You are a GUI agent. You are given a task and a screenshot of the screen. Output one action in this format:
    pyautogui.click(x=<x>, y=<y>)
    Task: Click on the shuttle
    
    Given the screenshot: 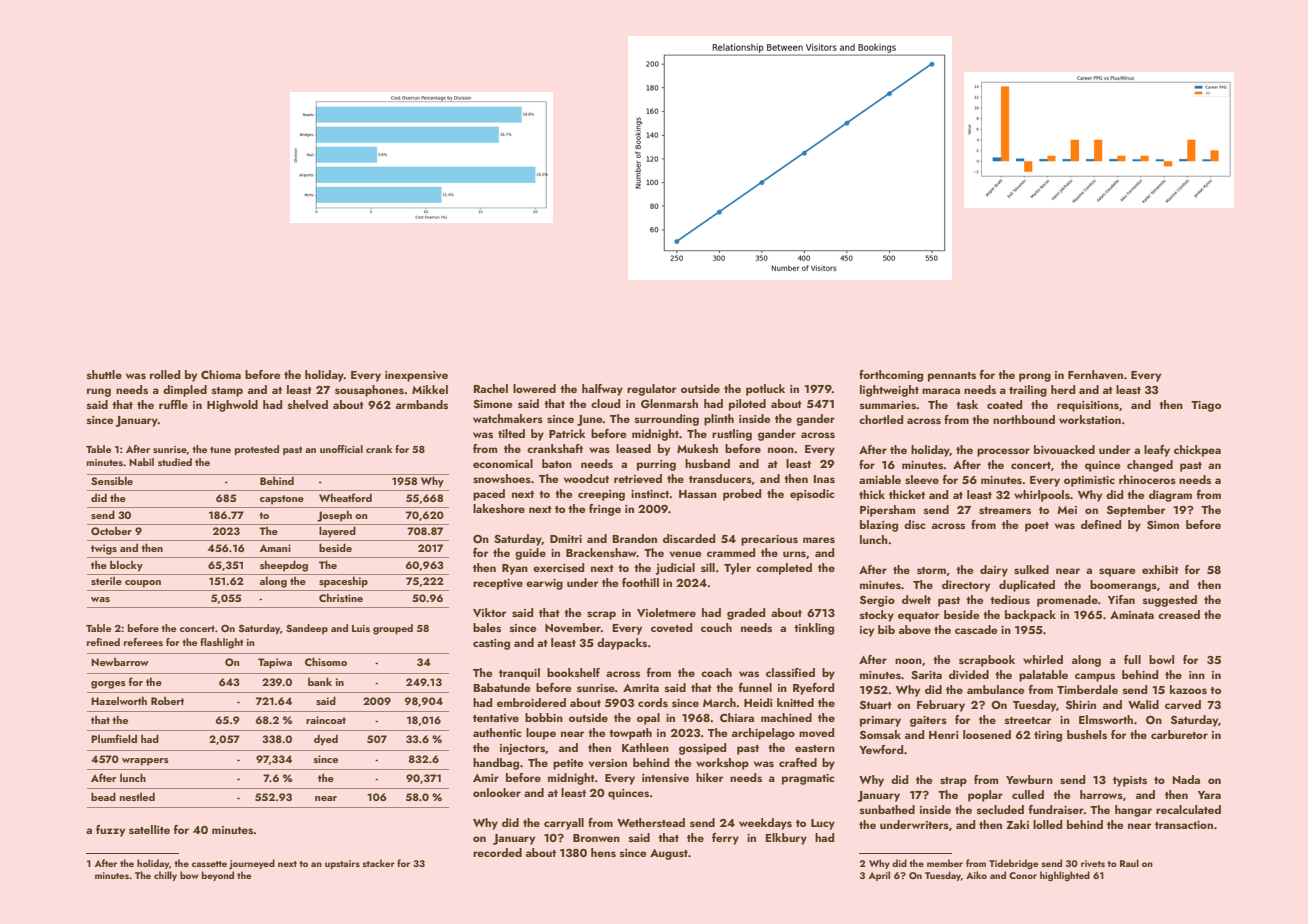 What is the action you would take?
    pyautogui.click(x=104, y=374)
